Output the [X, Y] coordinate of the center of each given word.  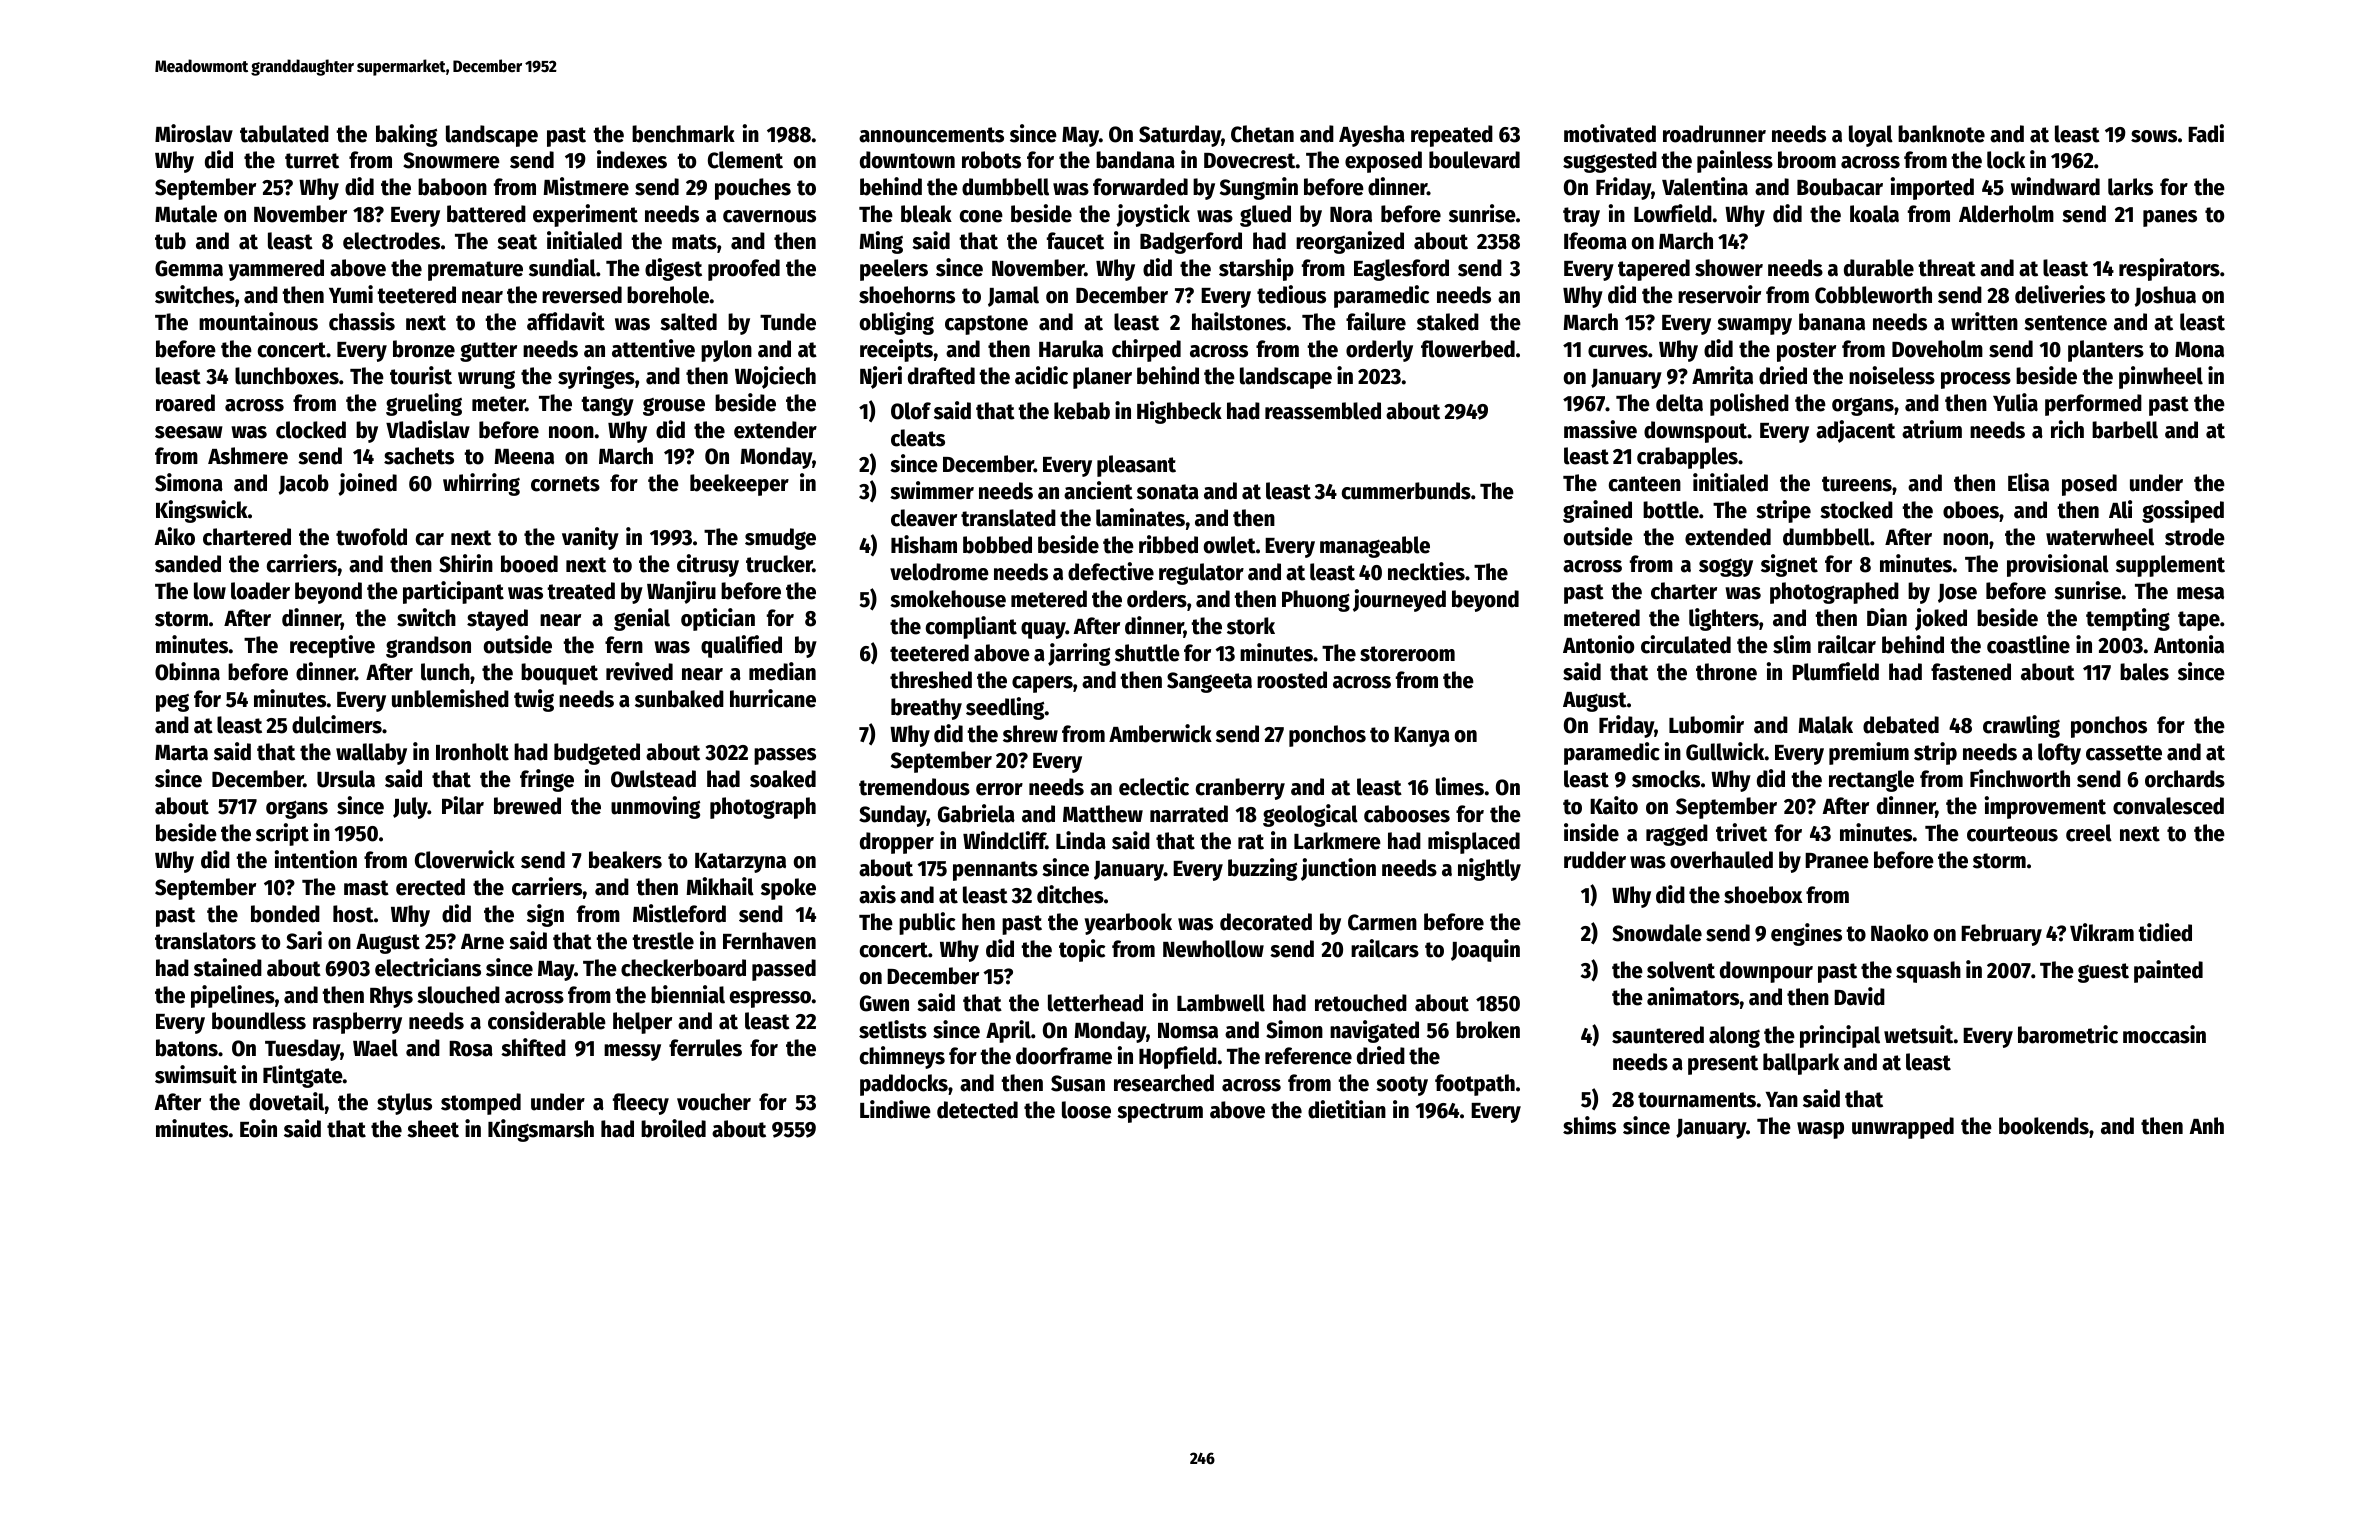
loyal [1871, 136]
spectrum [1160, 1113]
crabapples [1687, 458]
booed [529, 564]
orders [1157, 599]
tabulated [284, 134]
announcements [931, 135]
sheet [433, 1129]
